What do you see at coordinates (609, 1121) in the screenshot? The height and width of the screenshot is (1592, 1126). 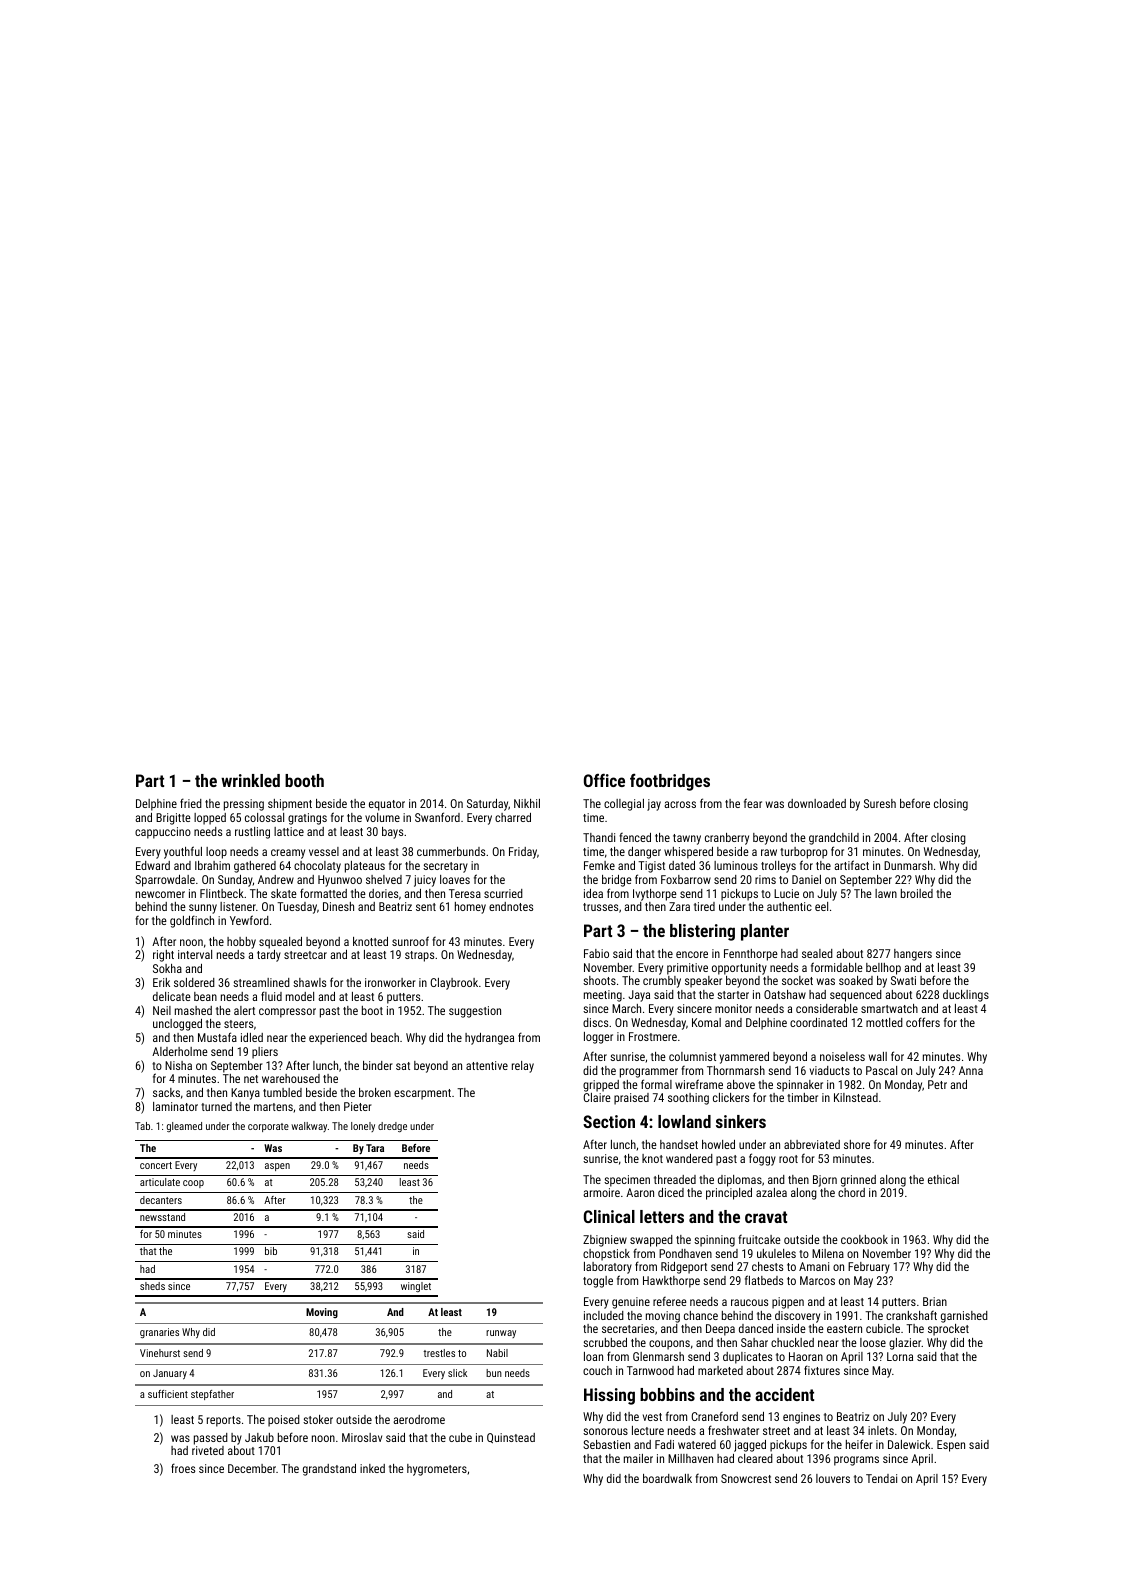 I see `Section` at bounding box center [609, 1121].
